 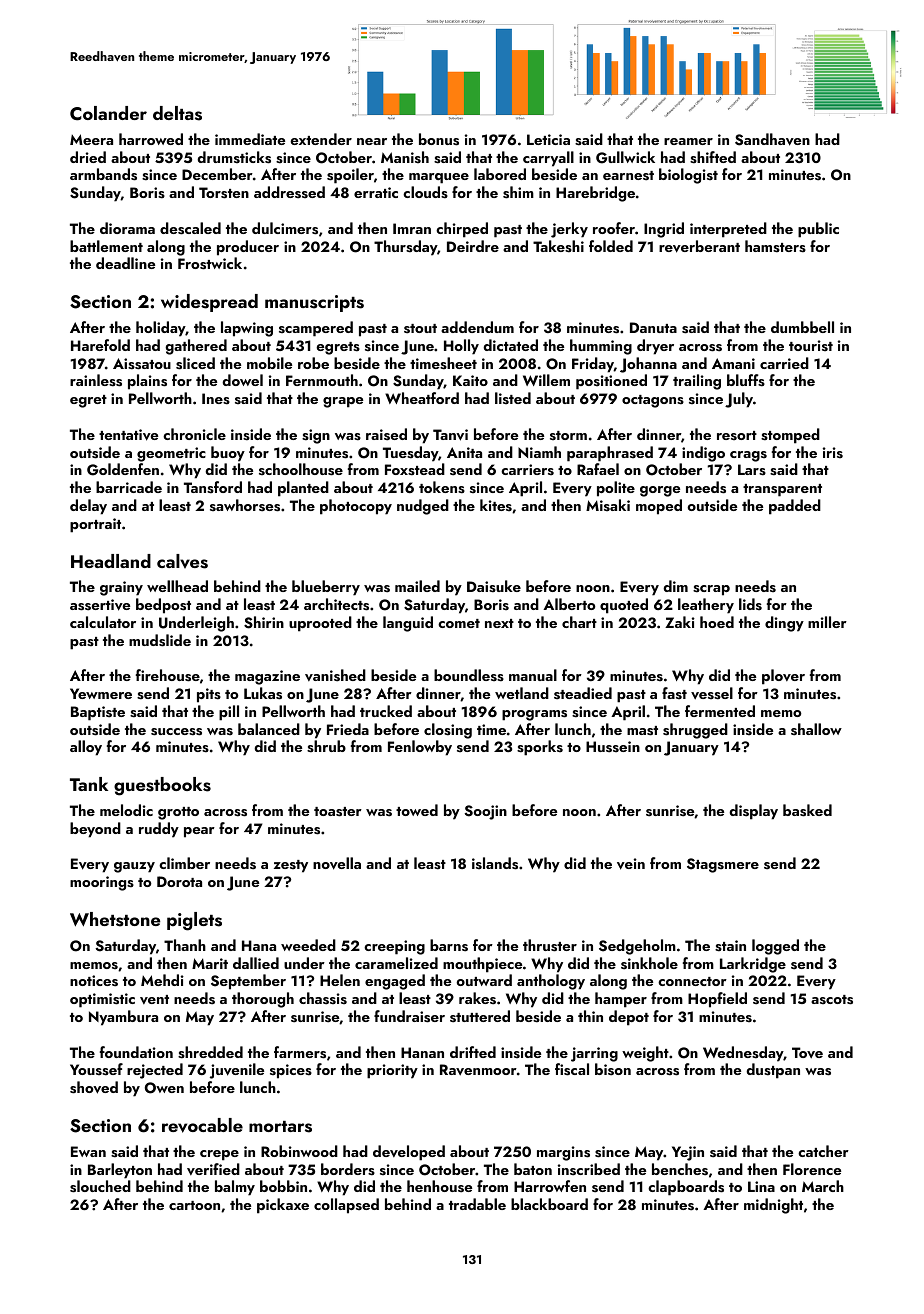 What do you see at coordinates (127, 228) in the screenshot?
I see `diorama` at bounding box center [127, 228].
